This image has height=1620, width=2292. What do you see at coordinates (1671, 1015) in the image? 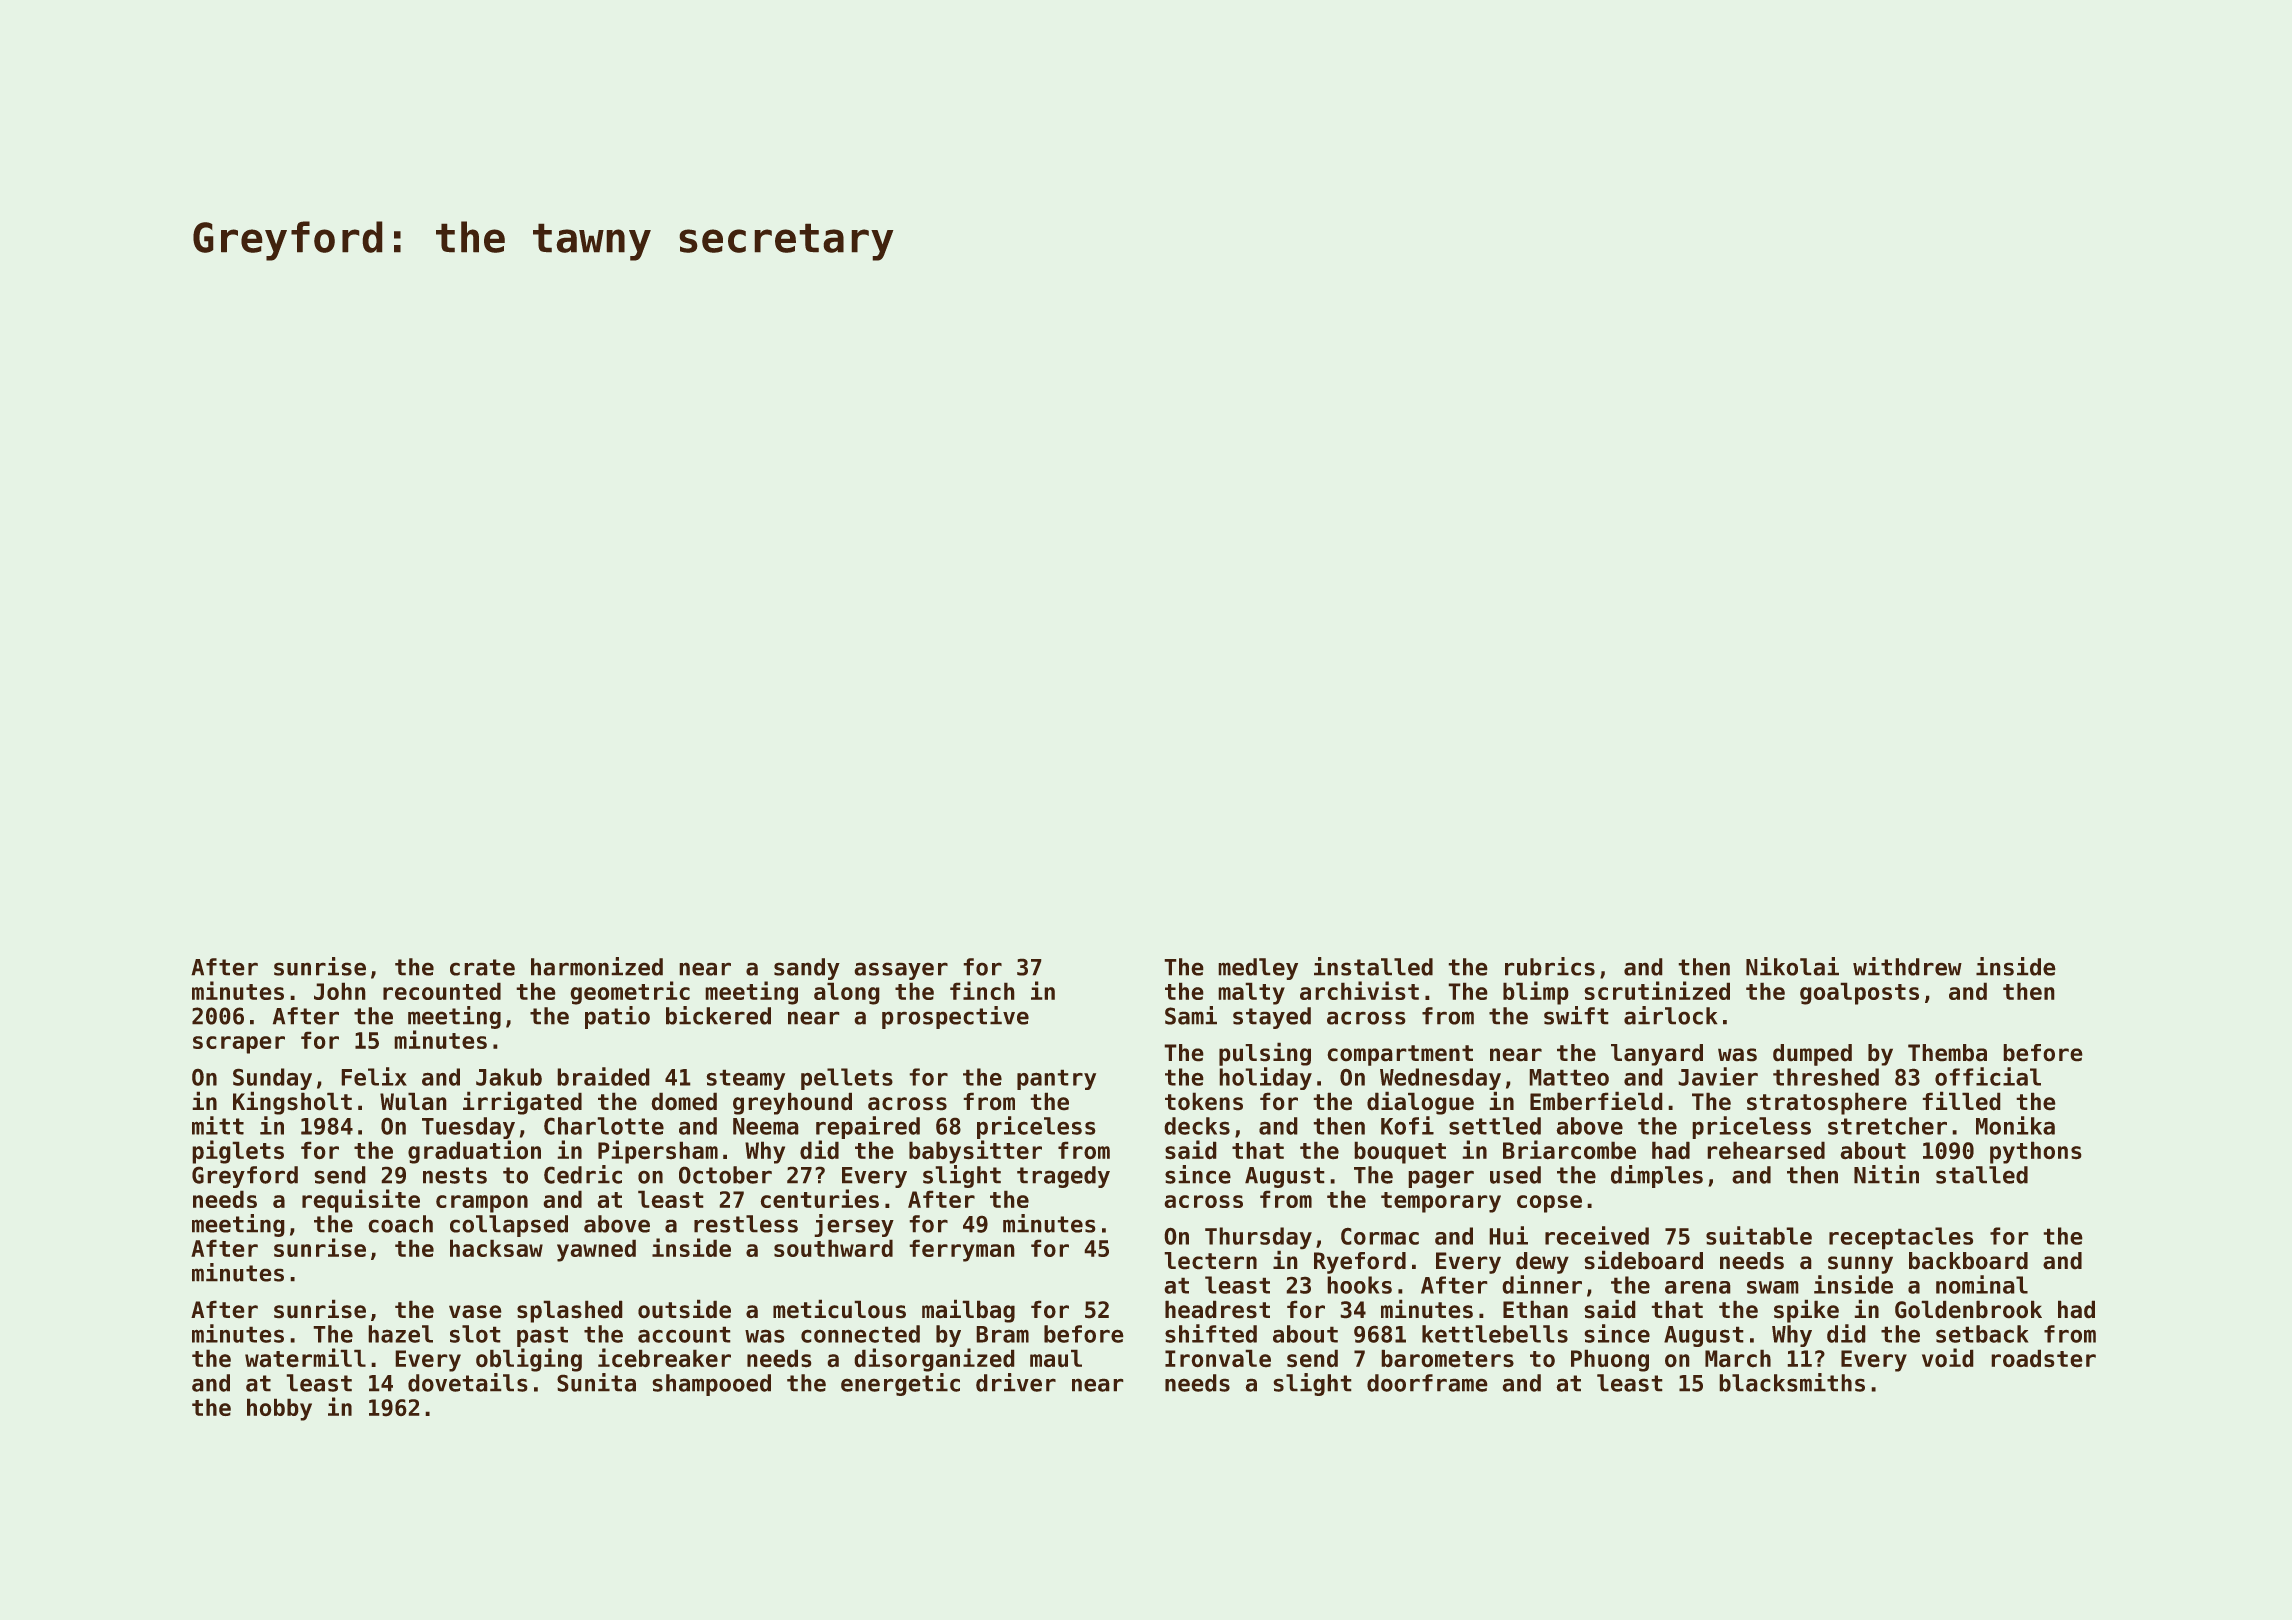
I see `airlock` at bounding box center [1671, 1015].
